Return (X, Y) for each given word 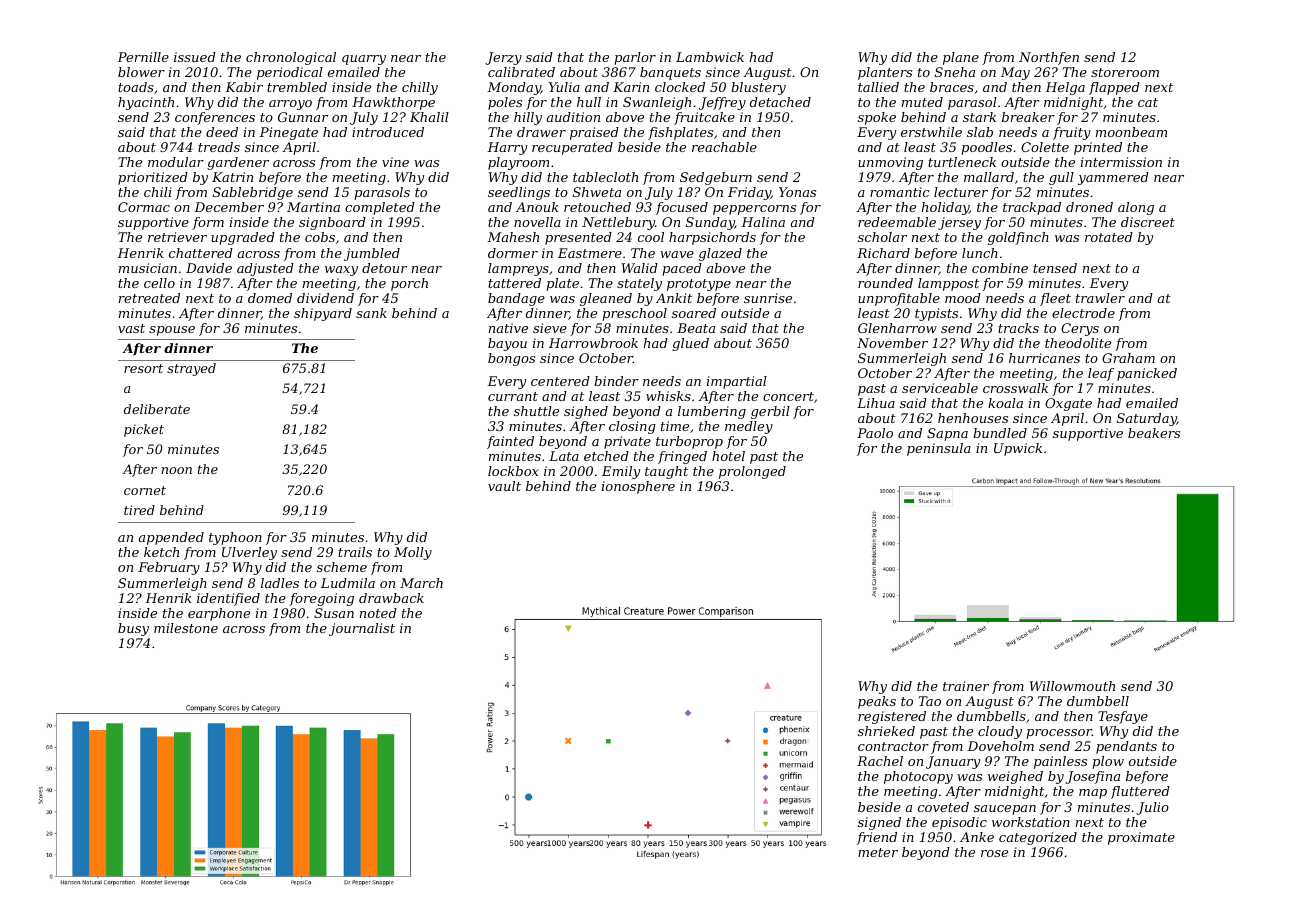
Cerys (1080, 329)
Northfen (1049, 58)
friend (877, 838)
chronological (291, 58)
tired (139, 510)
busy (133, 629)
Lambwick (710, 57)
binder (616, 381)
